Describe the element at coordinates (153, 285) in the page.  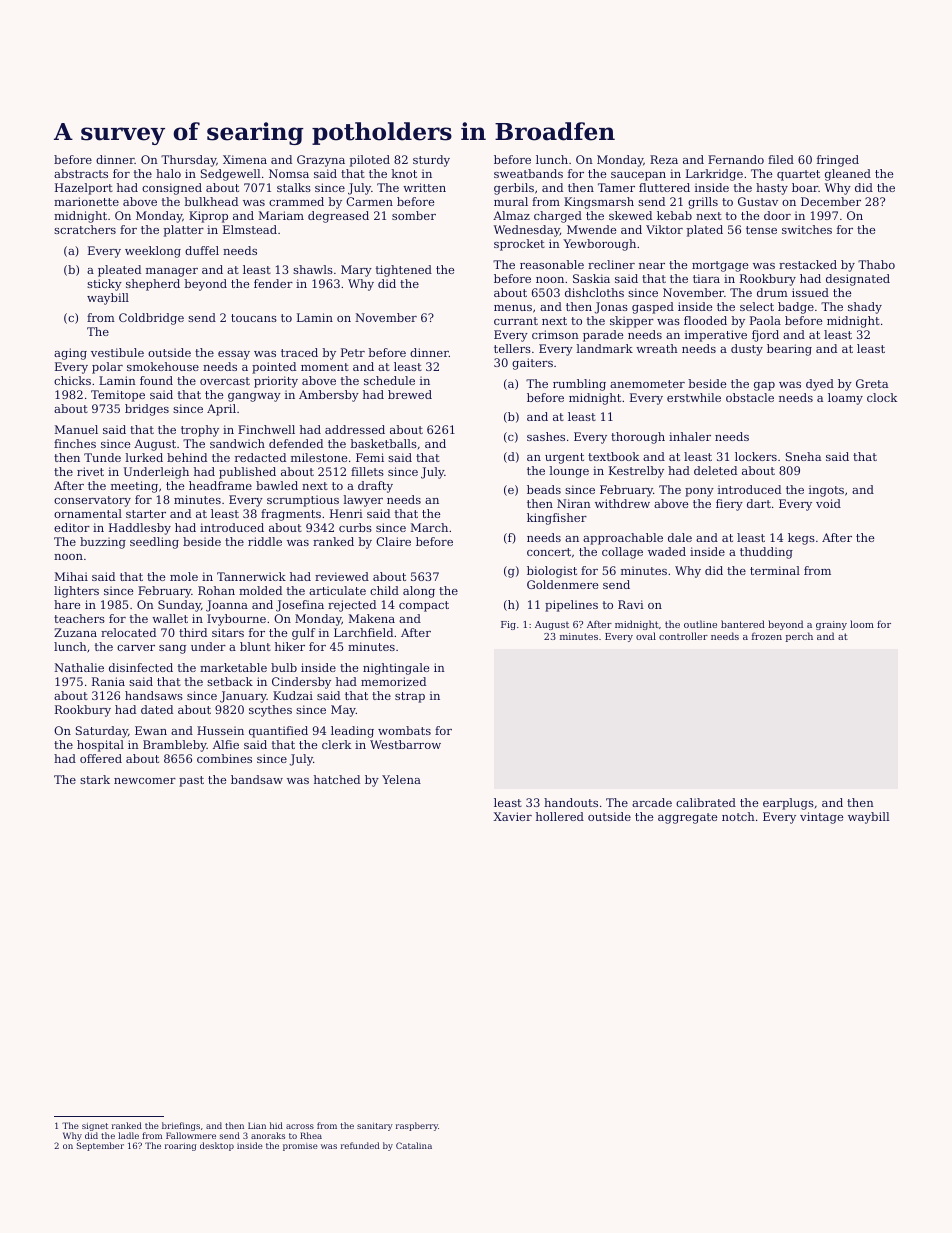
I see `shepherd` at that location.
